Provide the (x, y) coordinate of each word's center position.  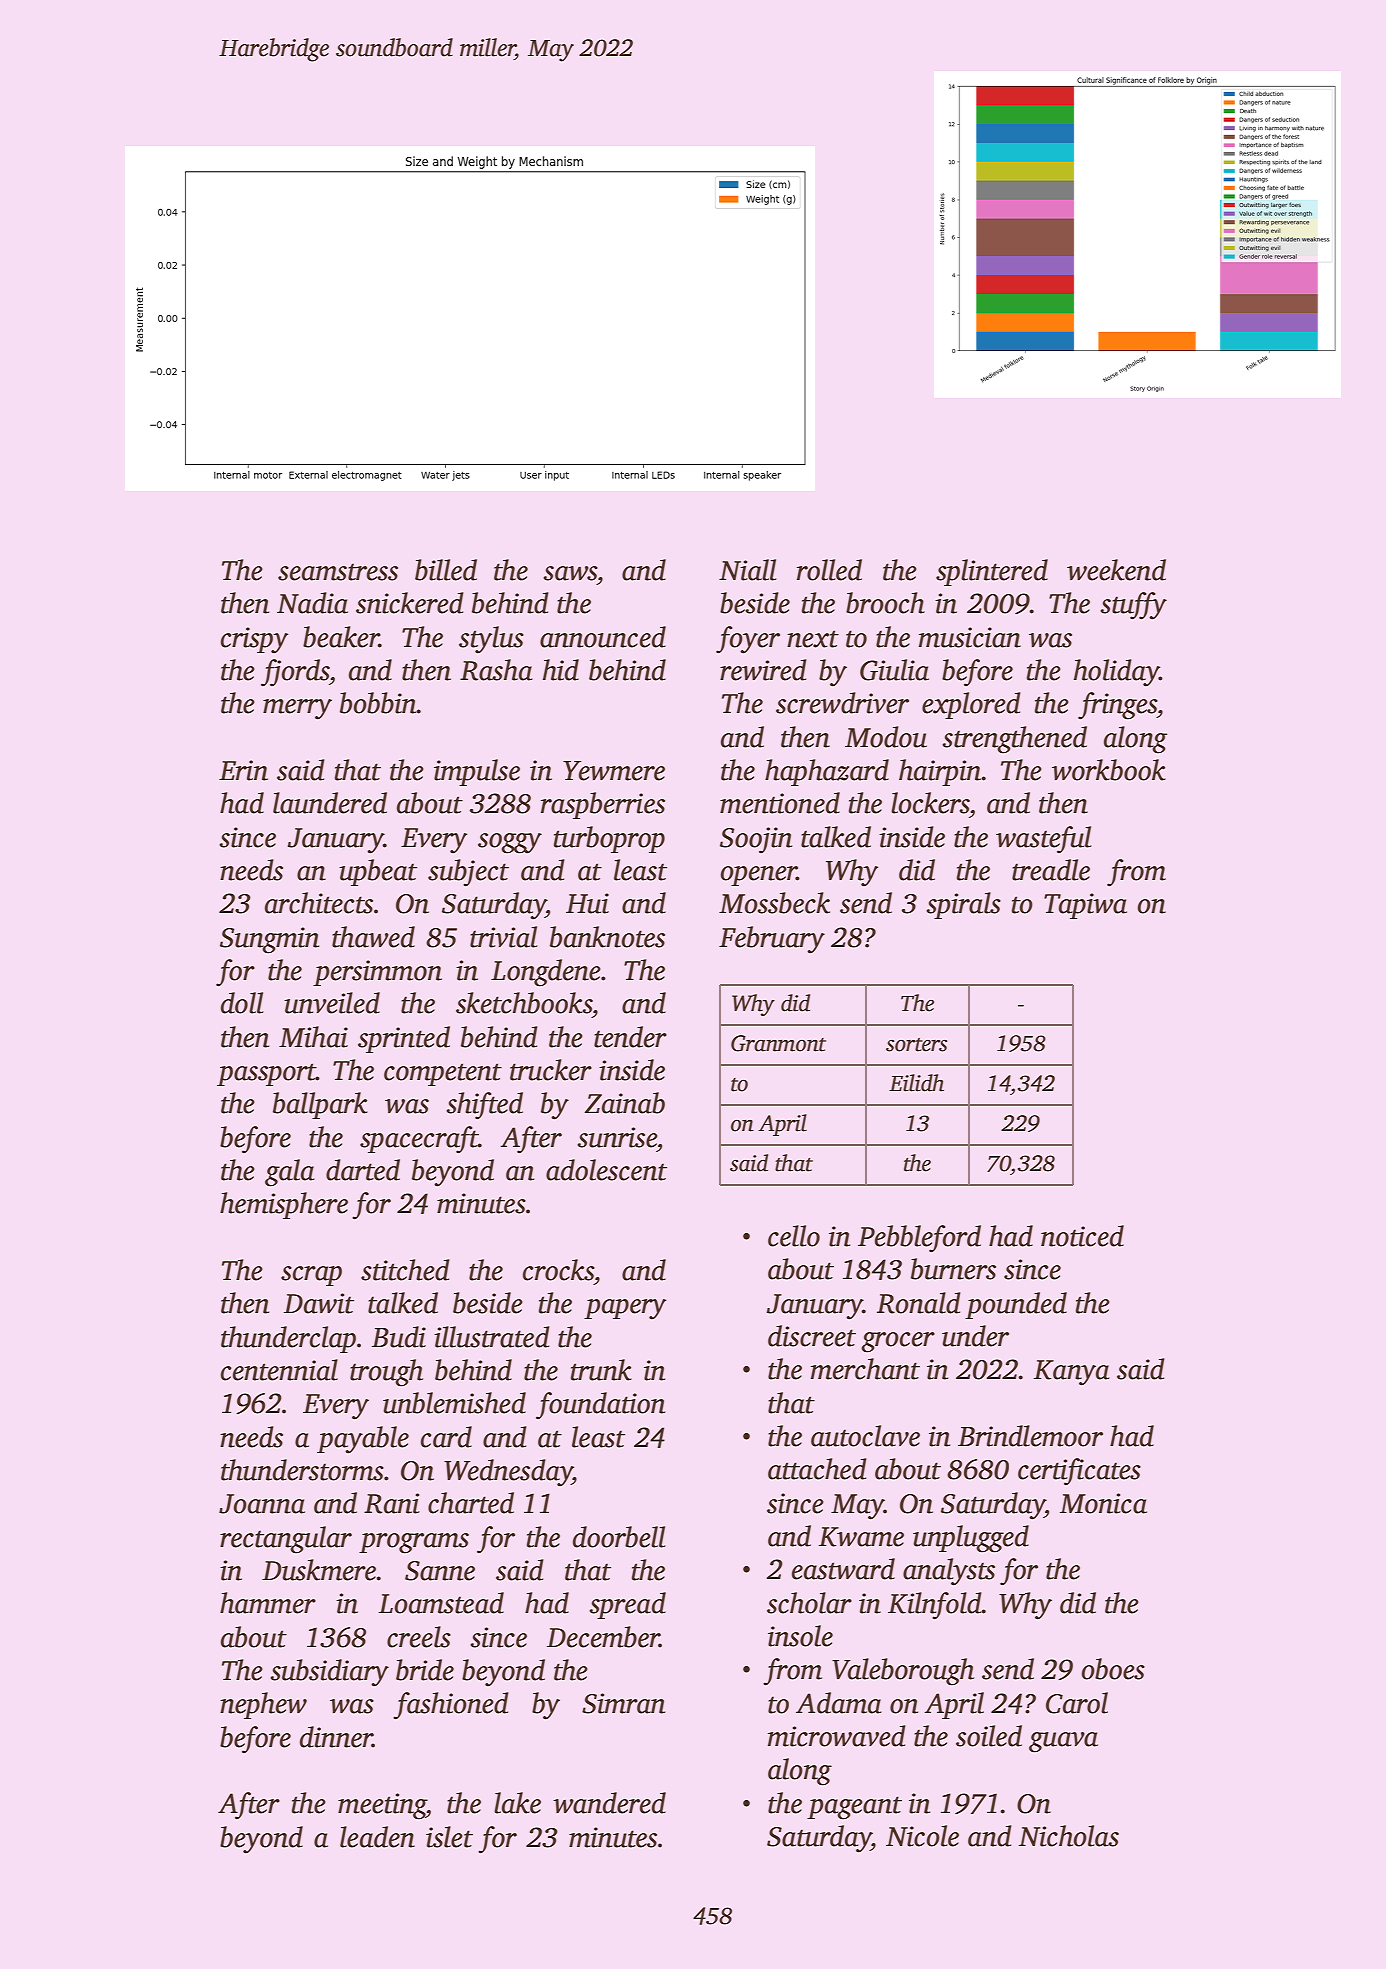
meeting (382, 1806)
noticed (1082, 1236)
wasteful (1043, 840)
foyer (748, 640)
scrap (311, 1276)
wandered (609, 1803)
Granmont (778, 1043)
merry (297, 709)
